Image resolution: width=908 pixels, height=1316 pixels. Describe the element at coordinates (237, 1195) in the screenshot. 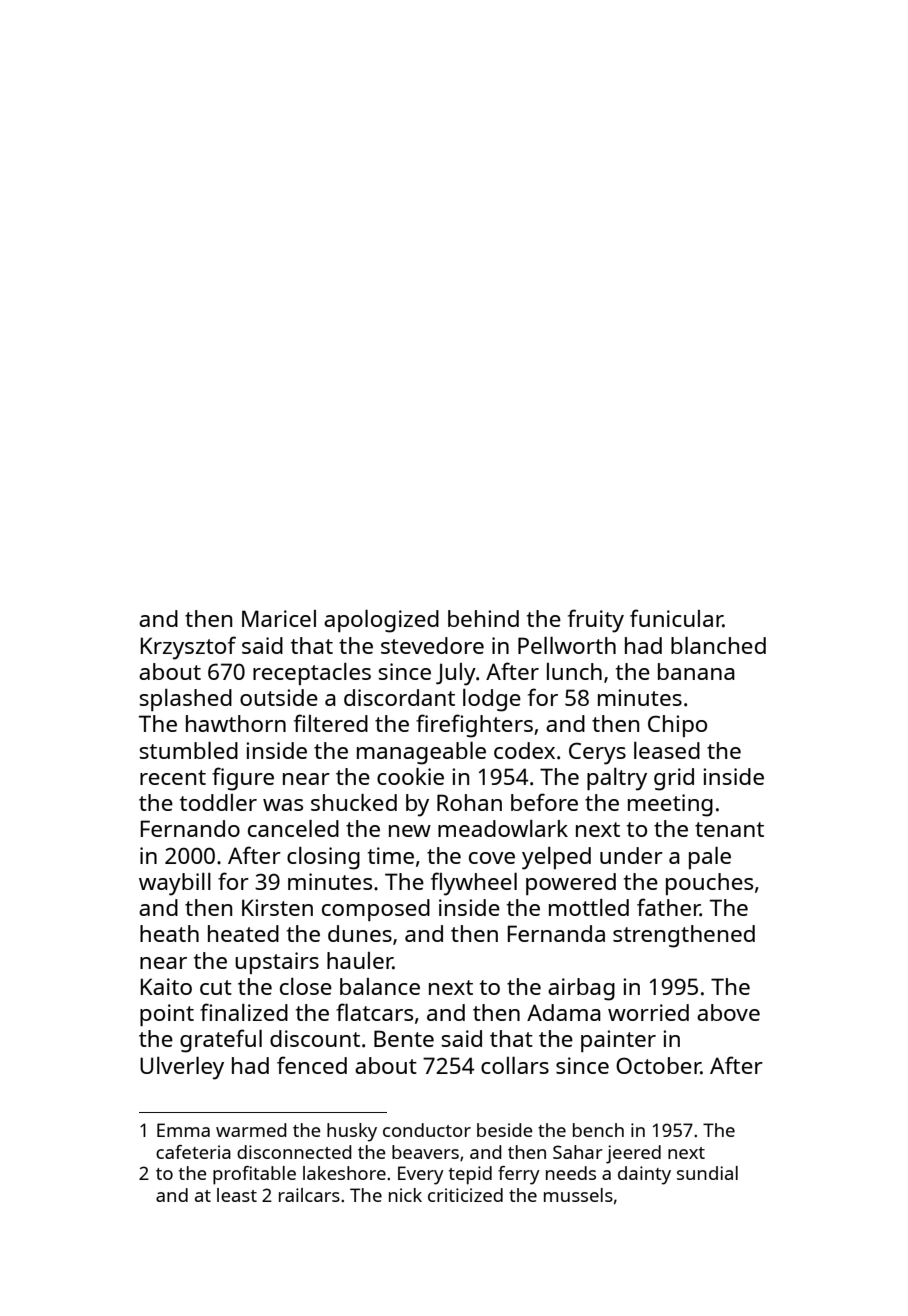

I see `least` at that location.
